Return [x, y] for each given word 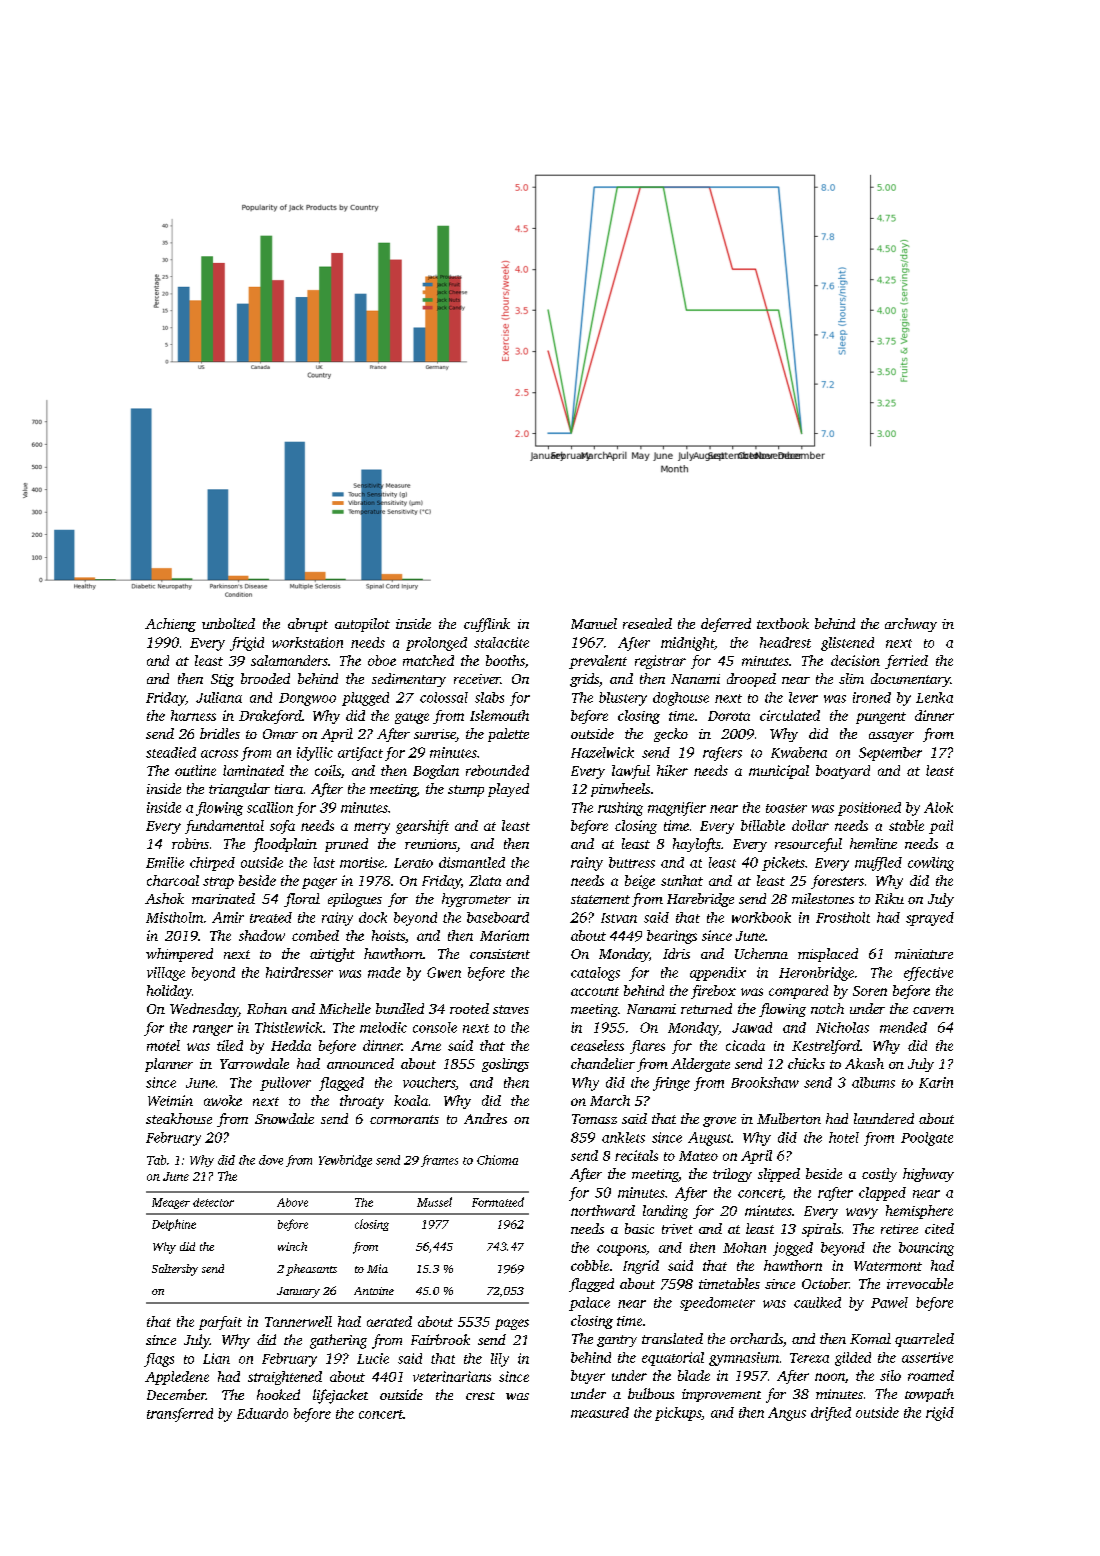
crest [480, 1396]
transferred [180, 1415]
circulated [790, 715]
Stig [222, 680]
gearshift [422, 827]
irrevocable [920, 1283]
